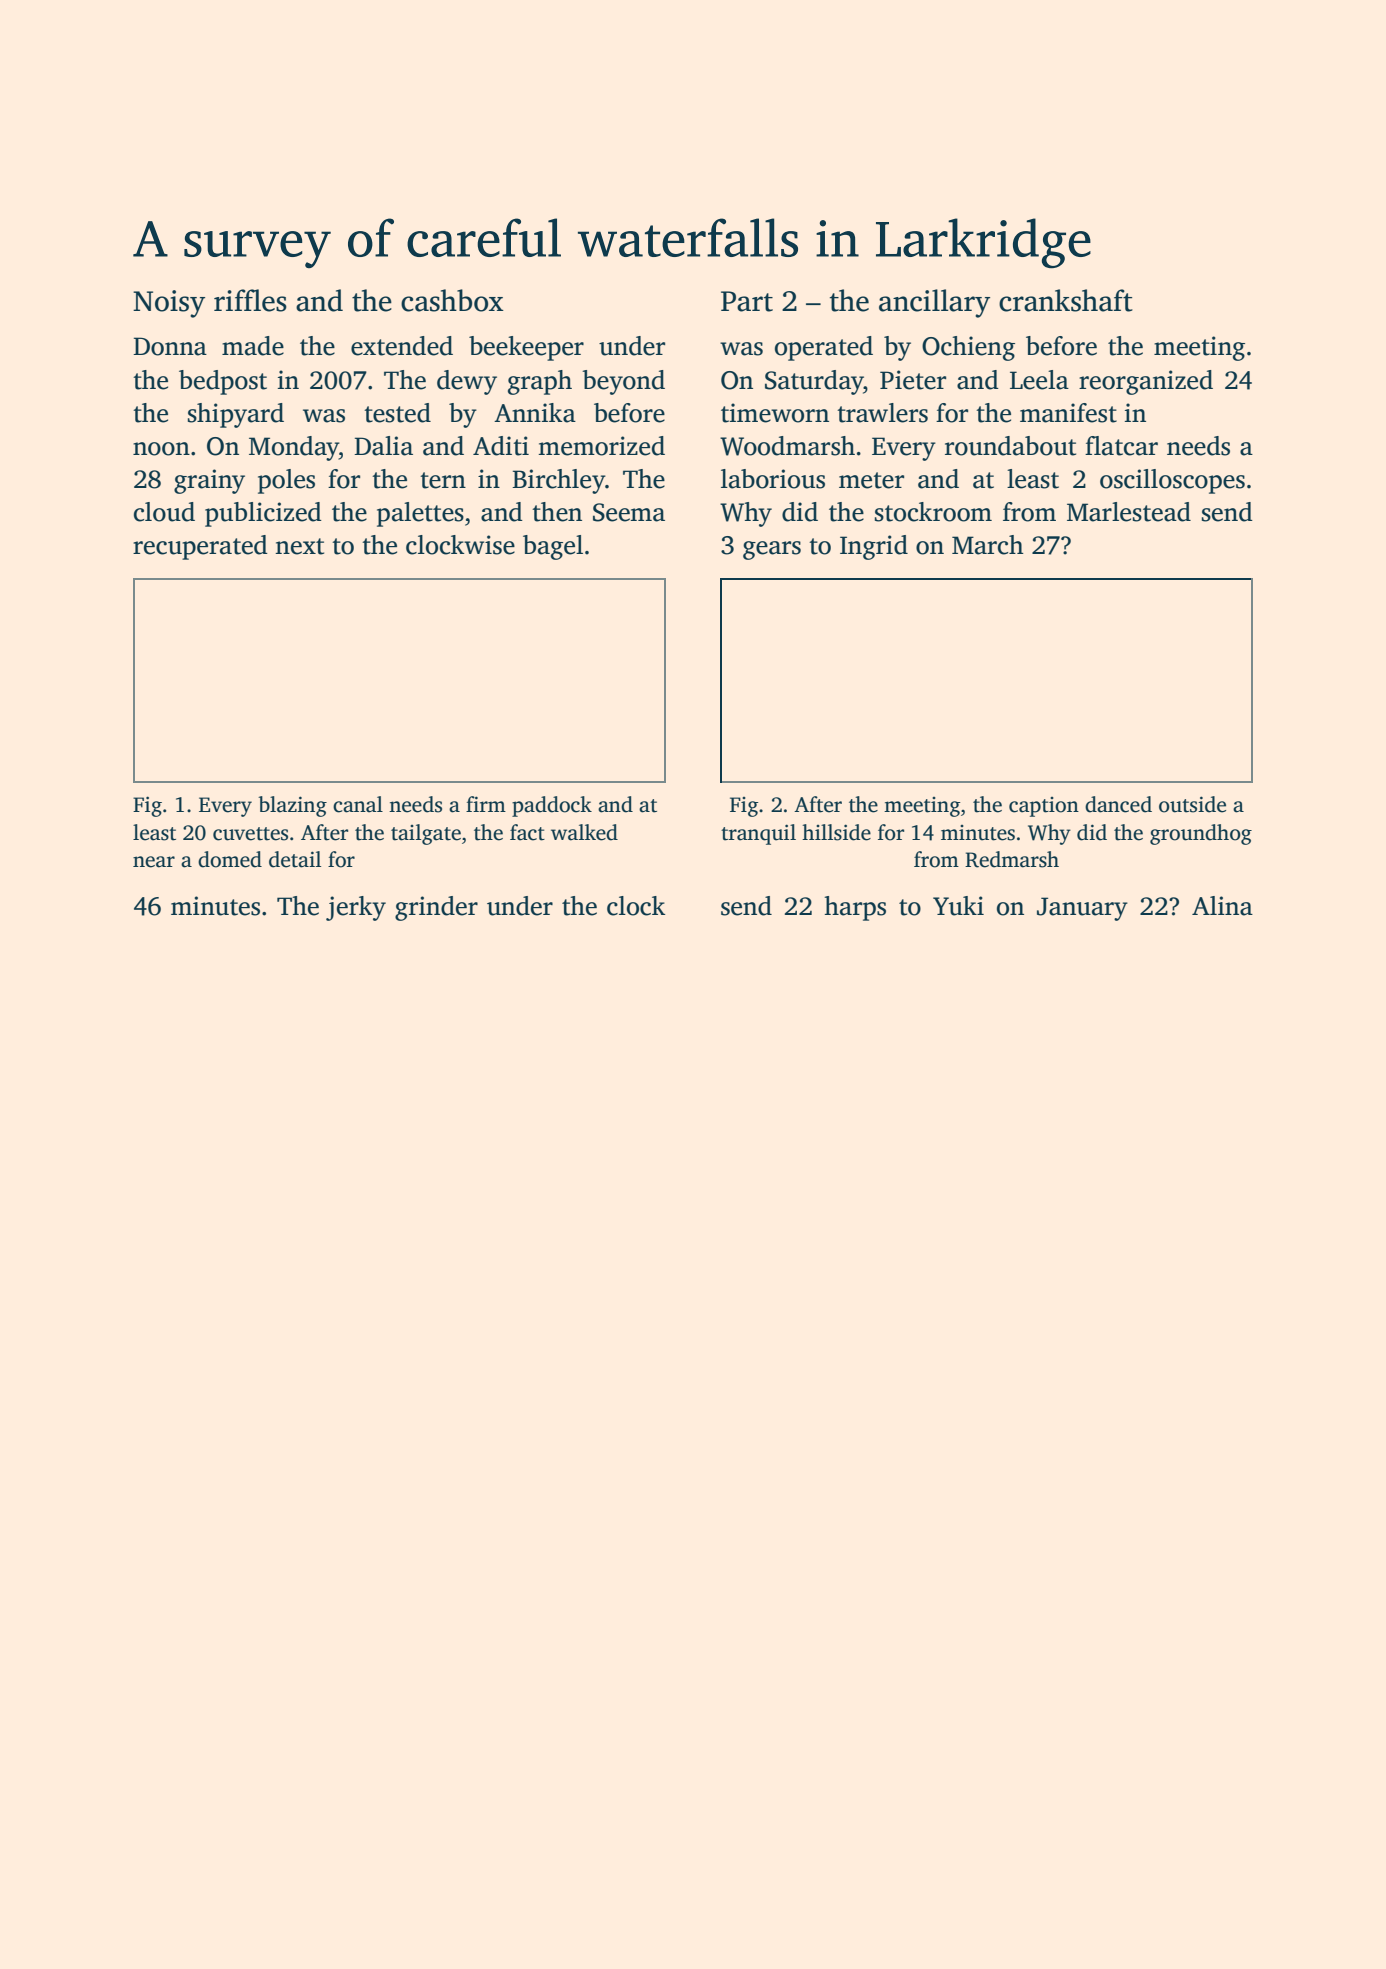  I want to click on noon, so click(161, 449).
